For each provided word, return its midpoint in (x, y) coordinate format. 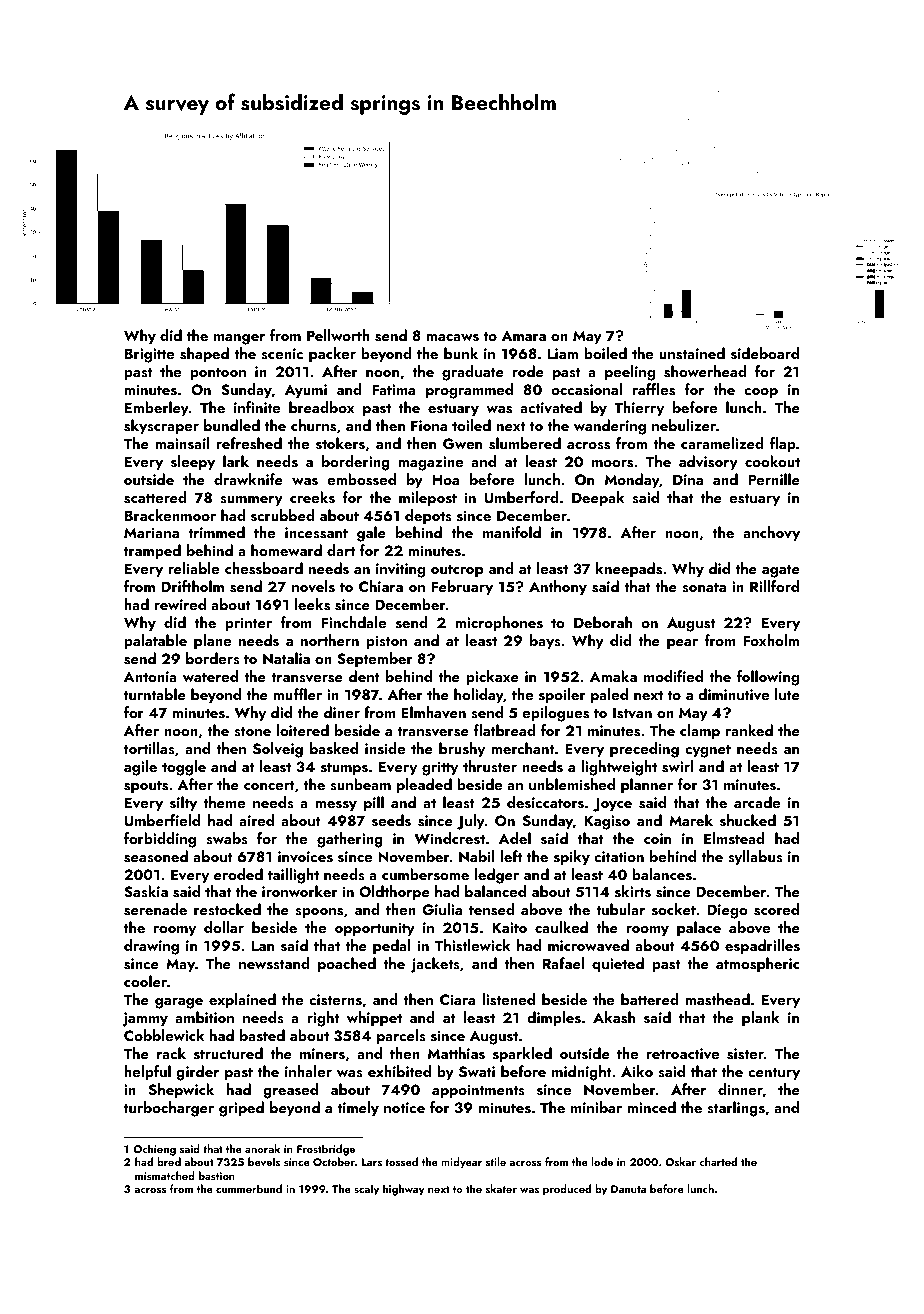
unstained (692, 353)
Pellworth (338, 335)
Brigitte (149, 355)
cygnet (708, 751)
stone (252, 732)
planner (647, 786)
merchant (522, 748)
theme (224, 802)
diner (342, 712)
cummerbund (249, 1188)
